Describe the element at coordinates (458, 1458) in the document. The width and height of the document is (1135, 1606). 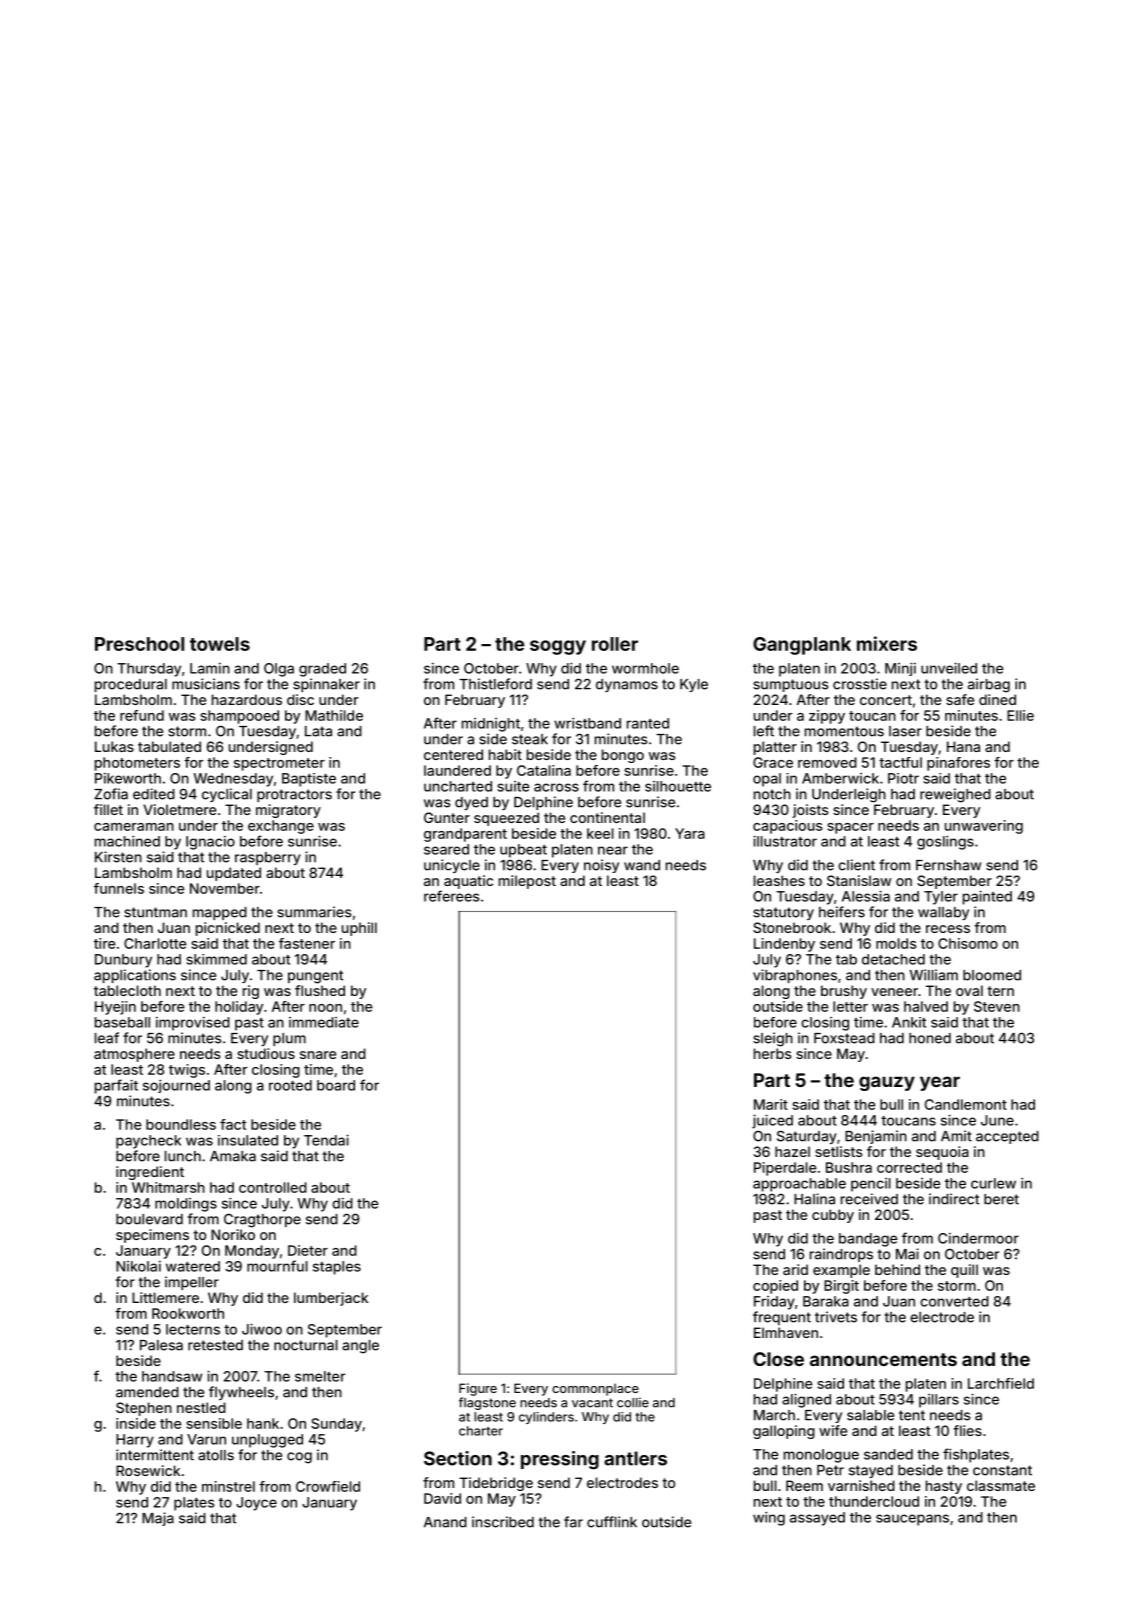
I see `Section` at that location.
